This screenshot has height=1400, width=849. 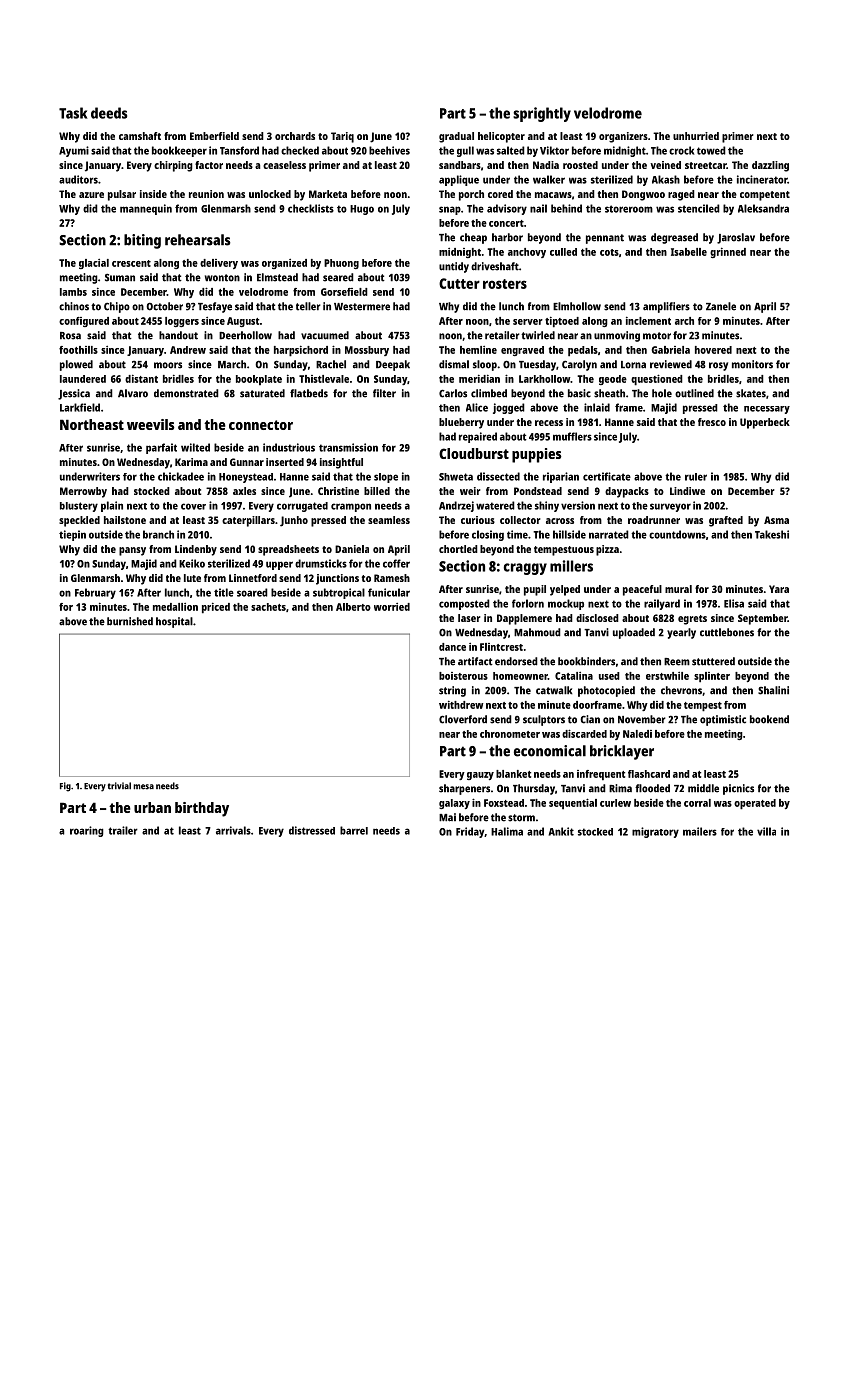 I want to click on unmoving, so click(x=617, y=336).
